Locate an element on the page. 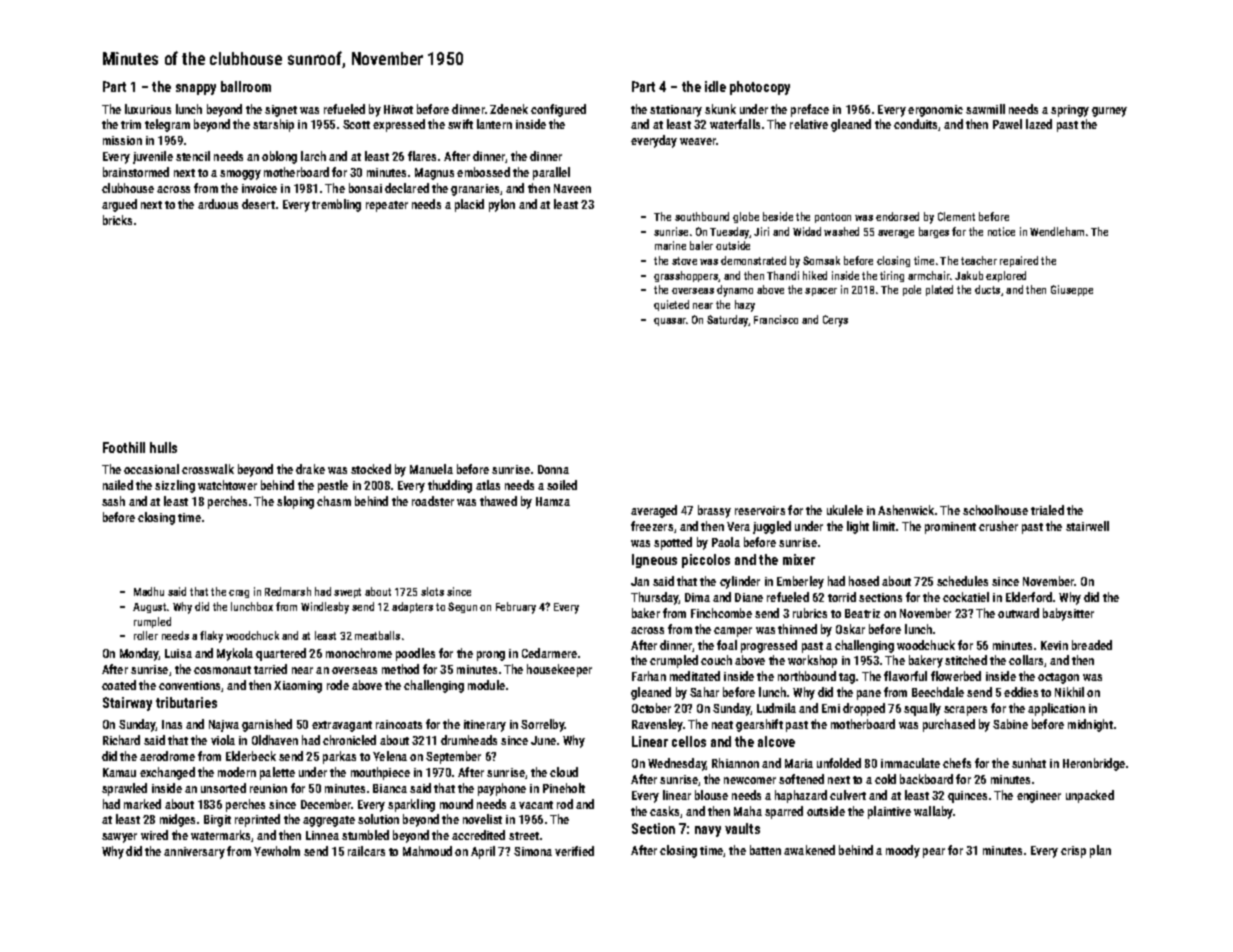 Image resolution: width=1233 pixels, height=952 pixels. stencil is located at coordinates (193, 156).
